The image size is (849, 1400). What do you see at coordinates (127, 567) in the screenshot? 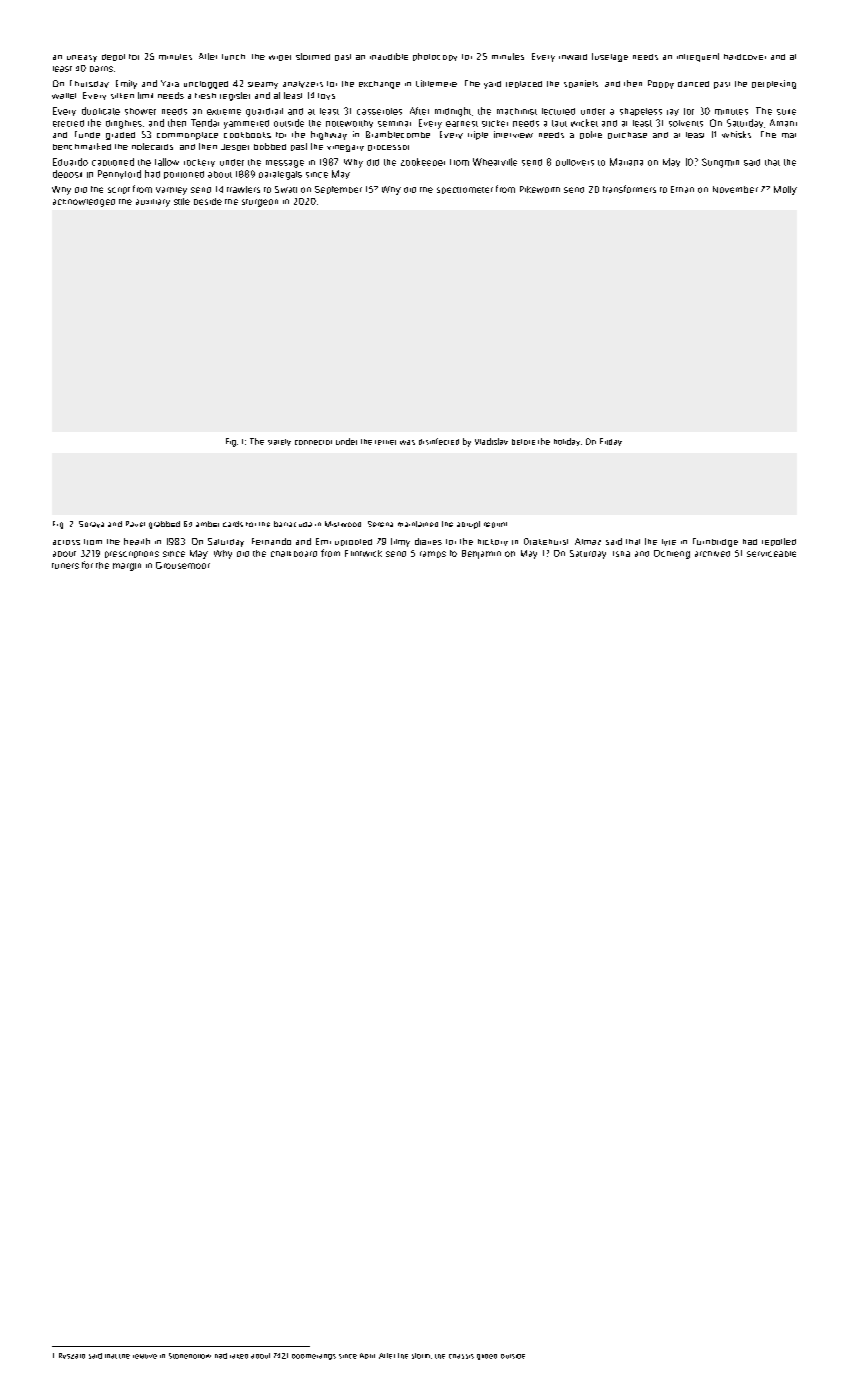
I see `margin` at bounding box center [127, 567].
